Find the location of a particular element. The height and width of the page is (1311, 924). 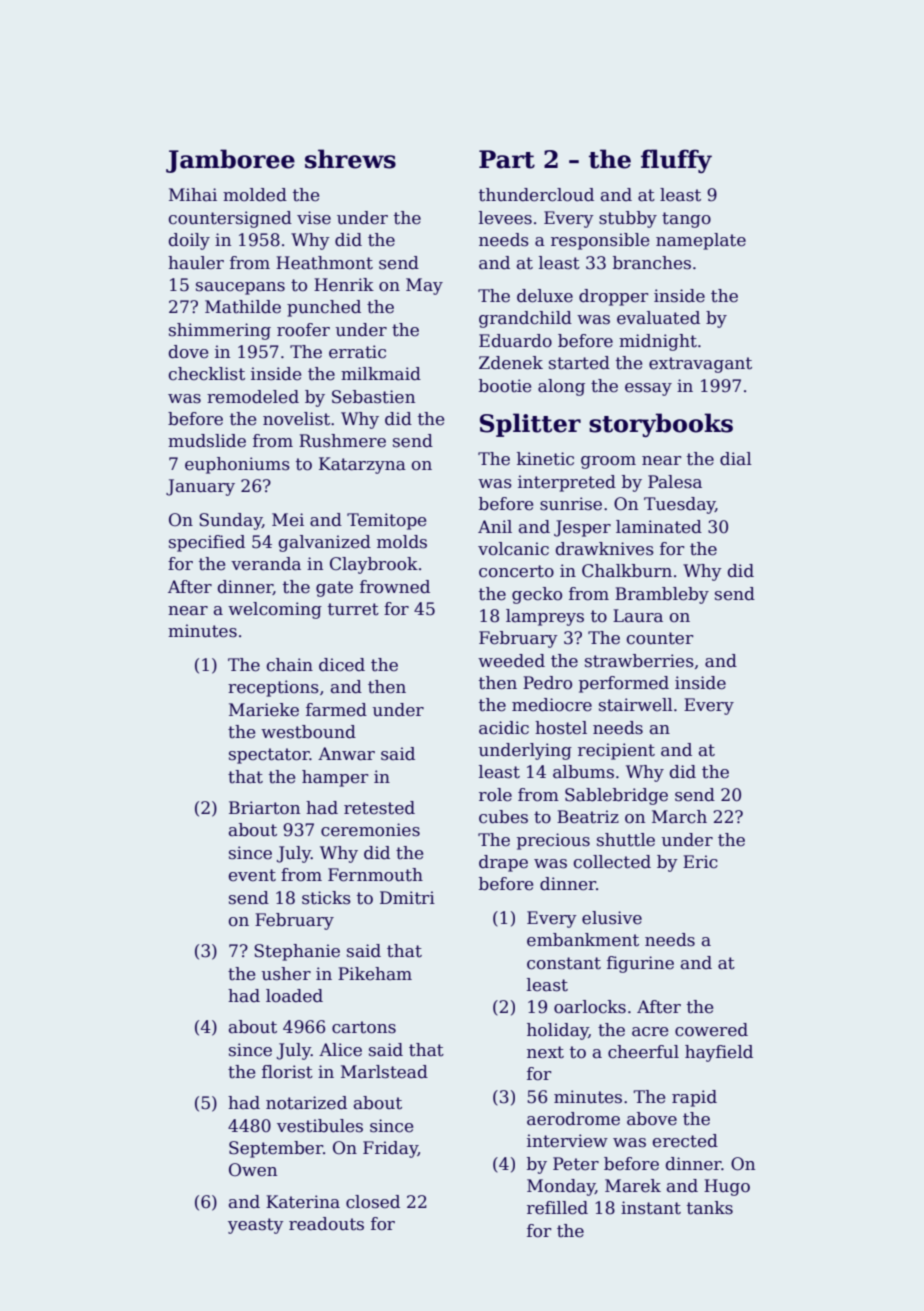

shimmering is located at coordinates (220, 331).
